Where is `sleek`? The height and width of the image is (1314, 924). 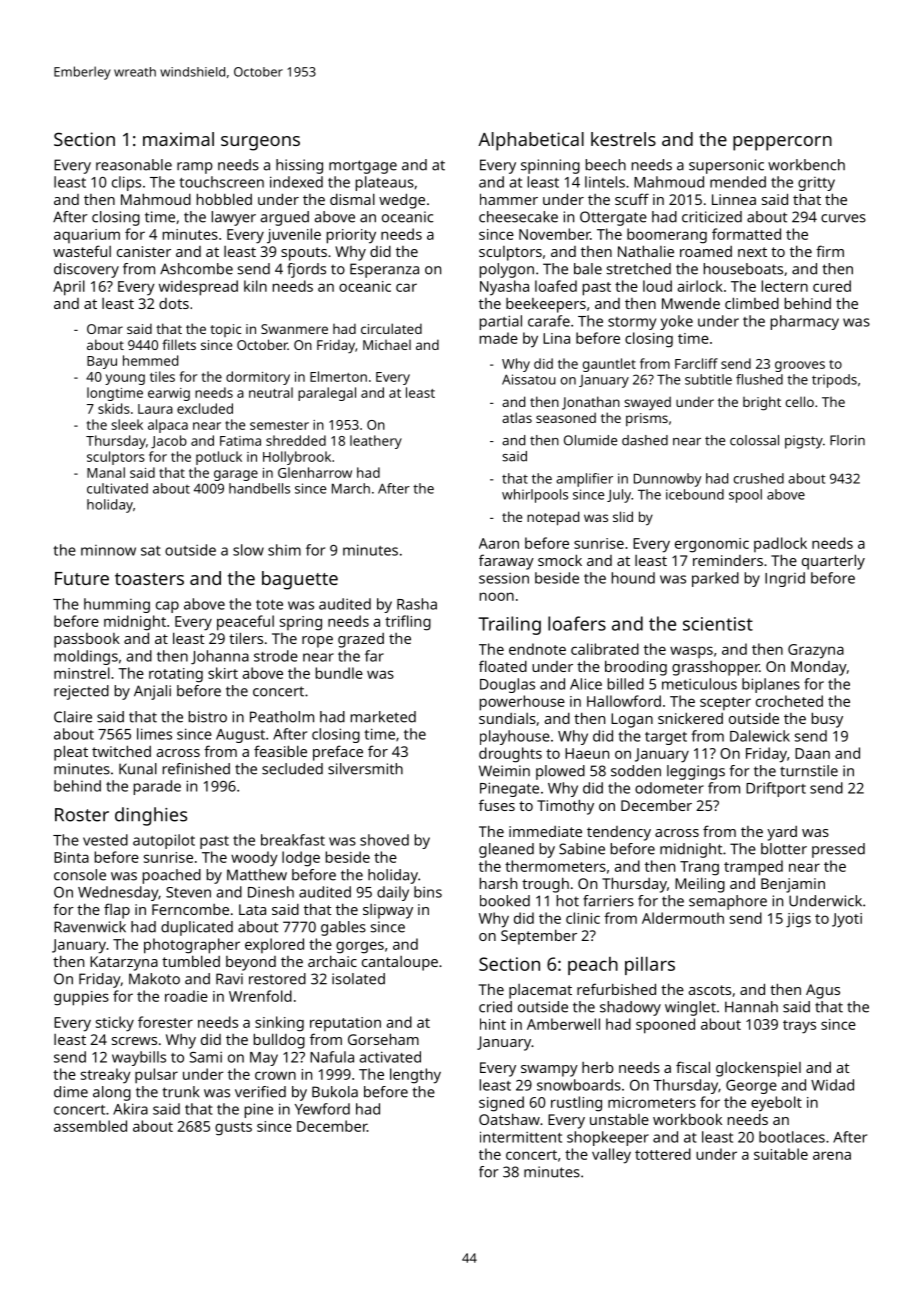
sleek is located at coordinates (127, 424).
